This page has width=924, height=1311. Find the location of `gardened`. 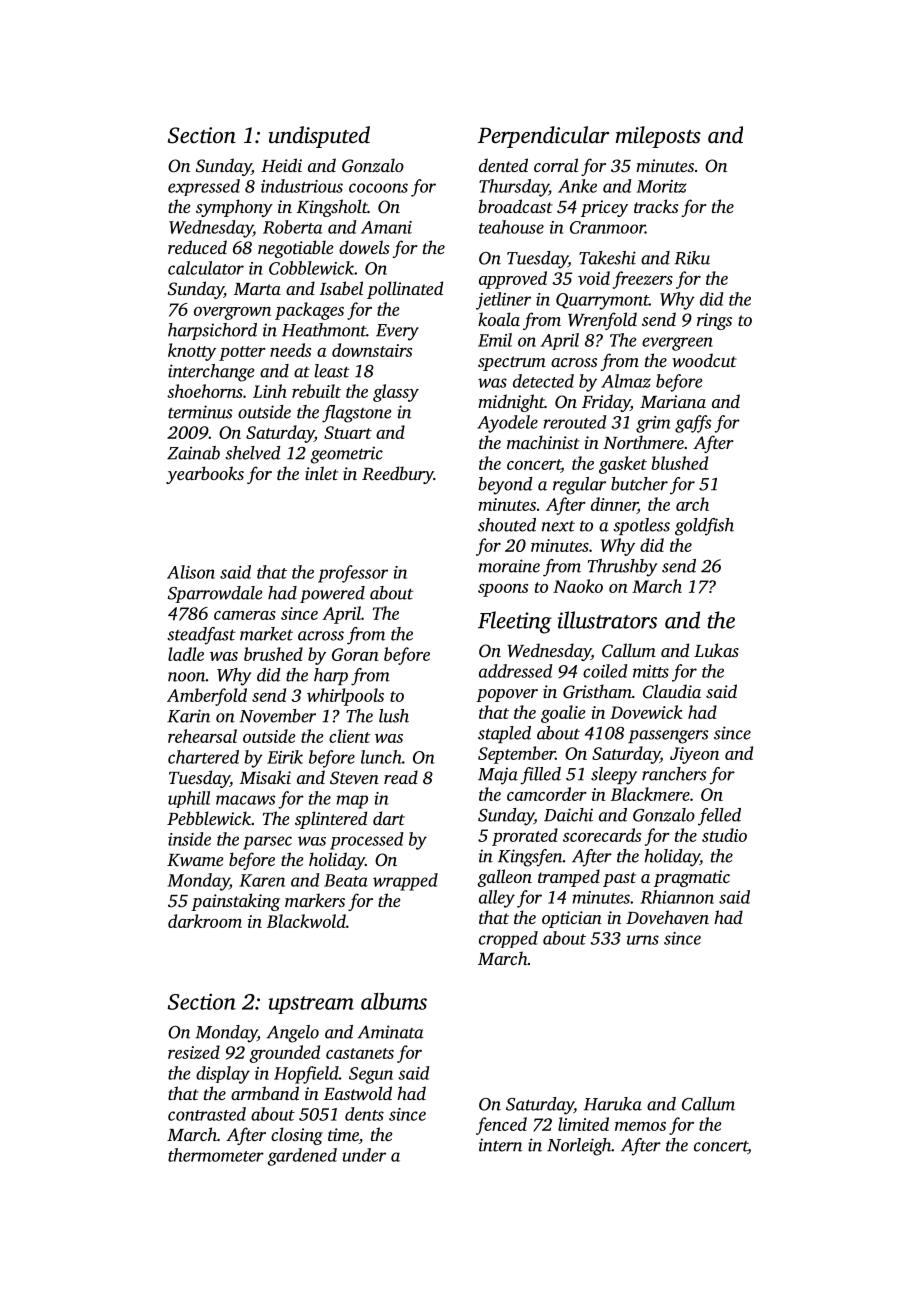

gardened is located at coordinates (302, 1157).
